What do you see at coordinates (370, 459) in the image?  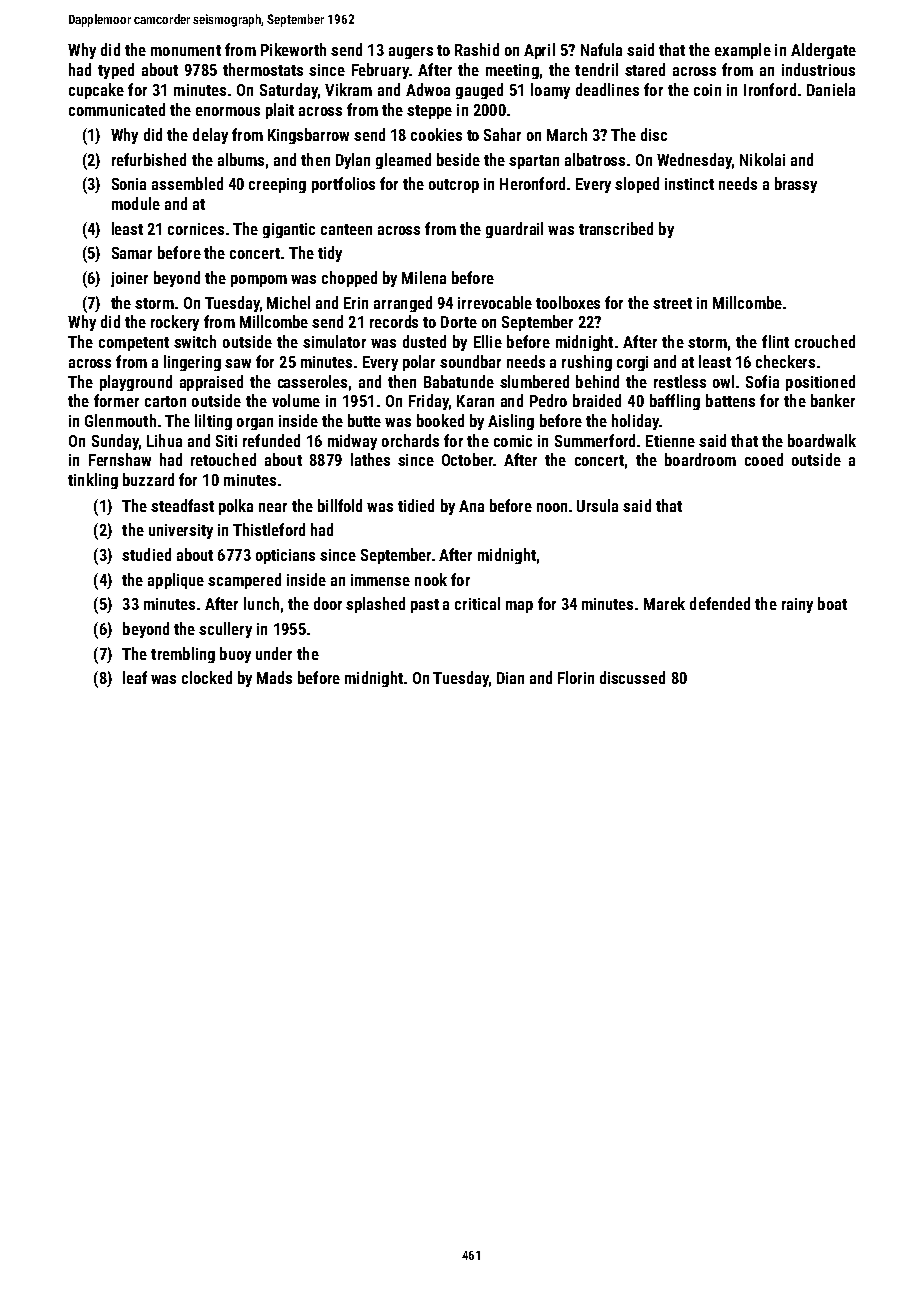 I see `lathes` at bounding box center [370, 459].
